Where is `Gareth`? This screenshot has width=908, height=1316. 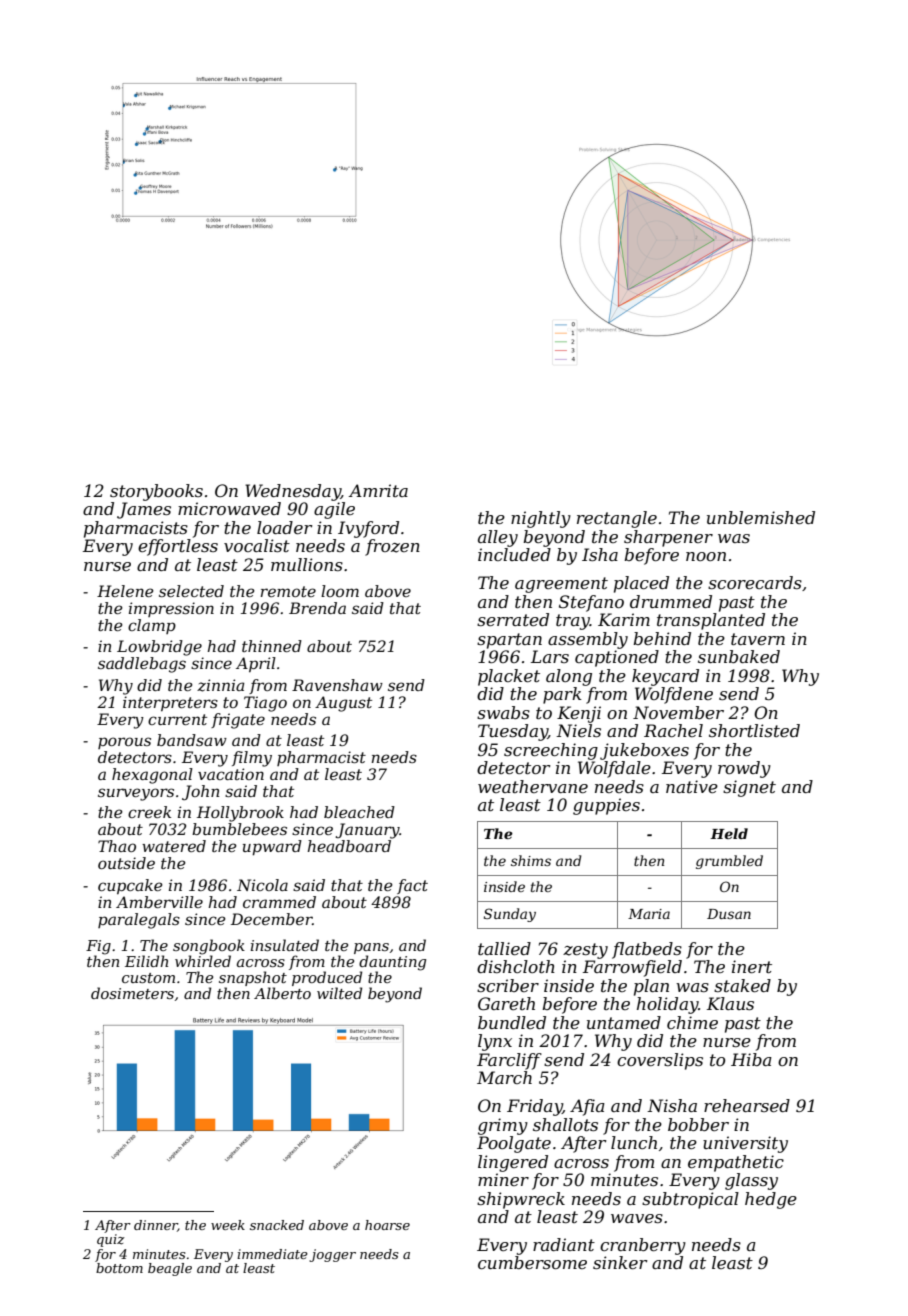
Gareth is located at coordinates (506, 1003).
